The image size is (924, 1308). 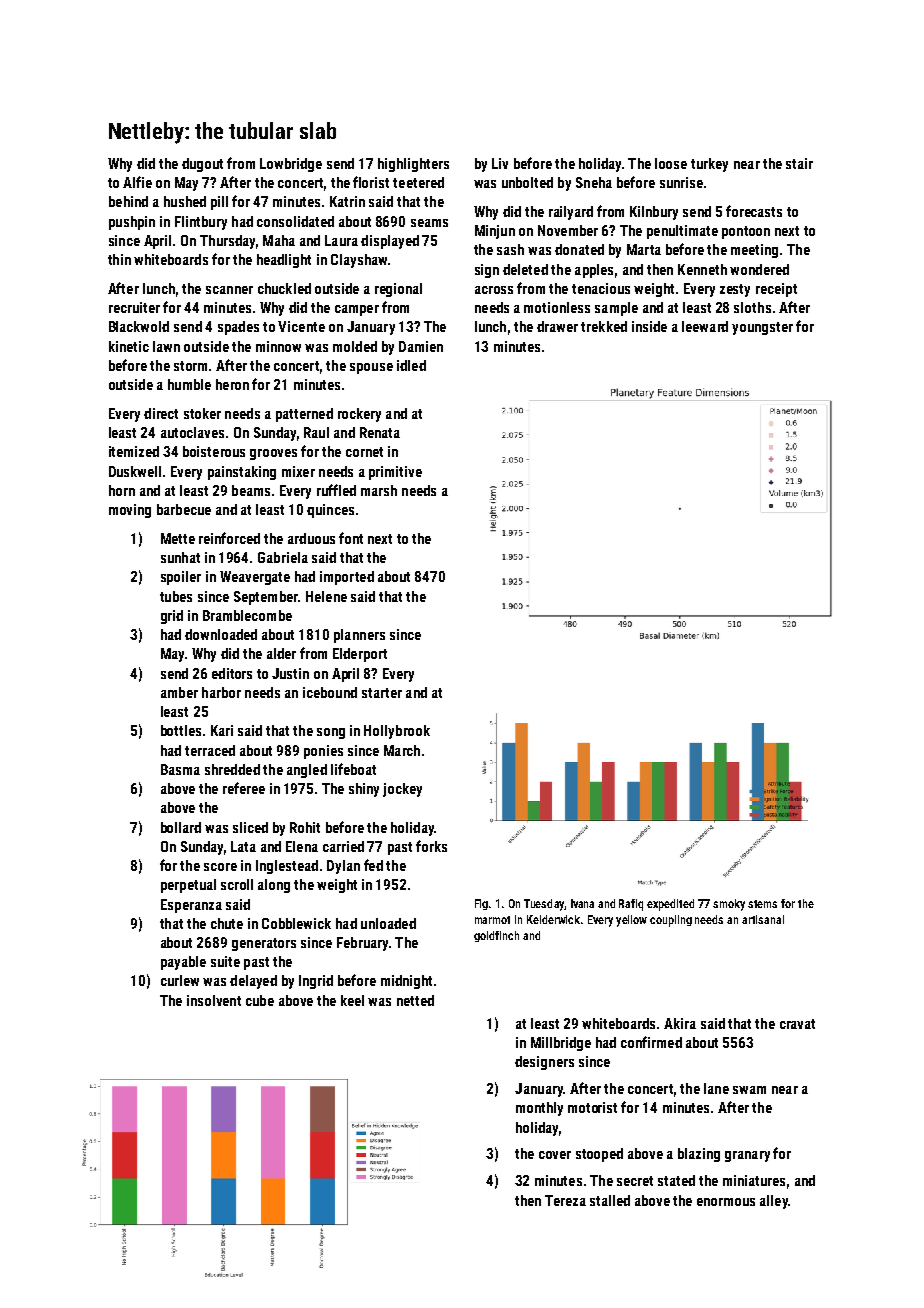 I want to click on Lowbridge, so click(x=291, y=165).
